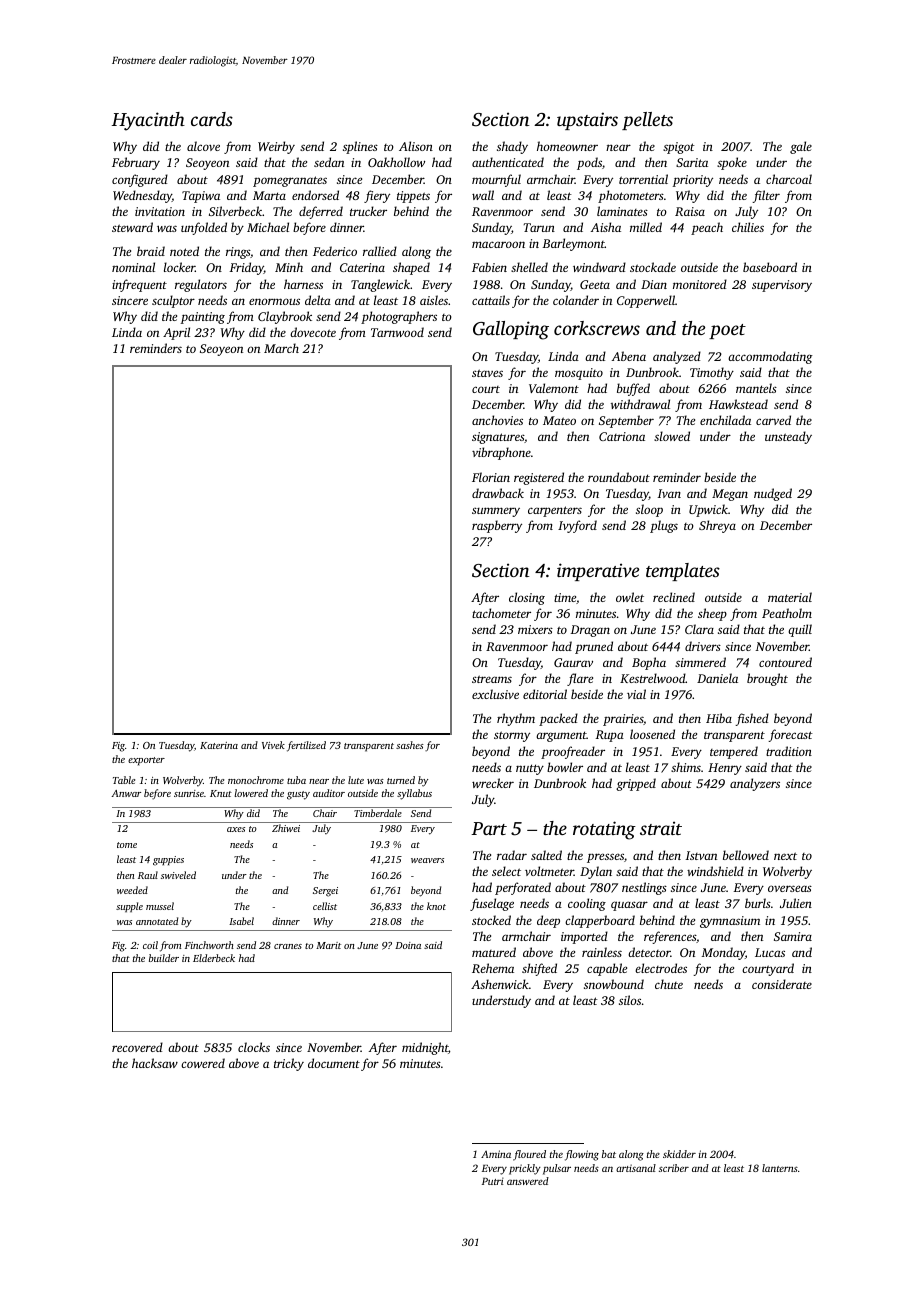 Image resolution: width=924 pixels, height=1308 pixels. What do you see at coordinates (672, 436) in the document?
I see `slowed` at bounding box center [672, 436].
